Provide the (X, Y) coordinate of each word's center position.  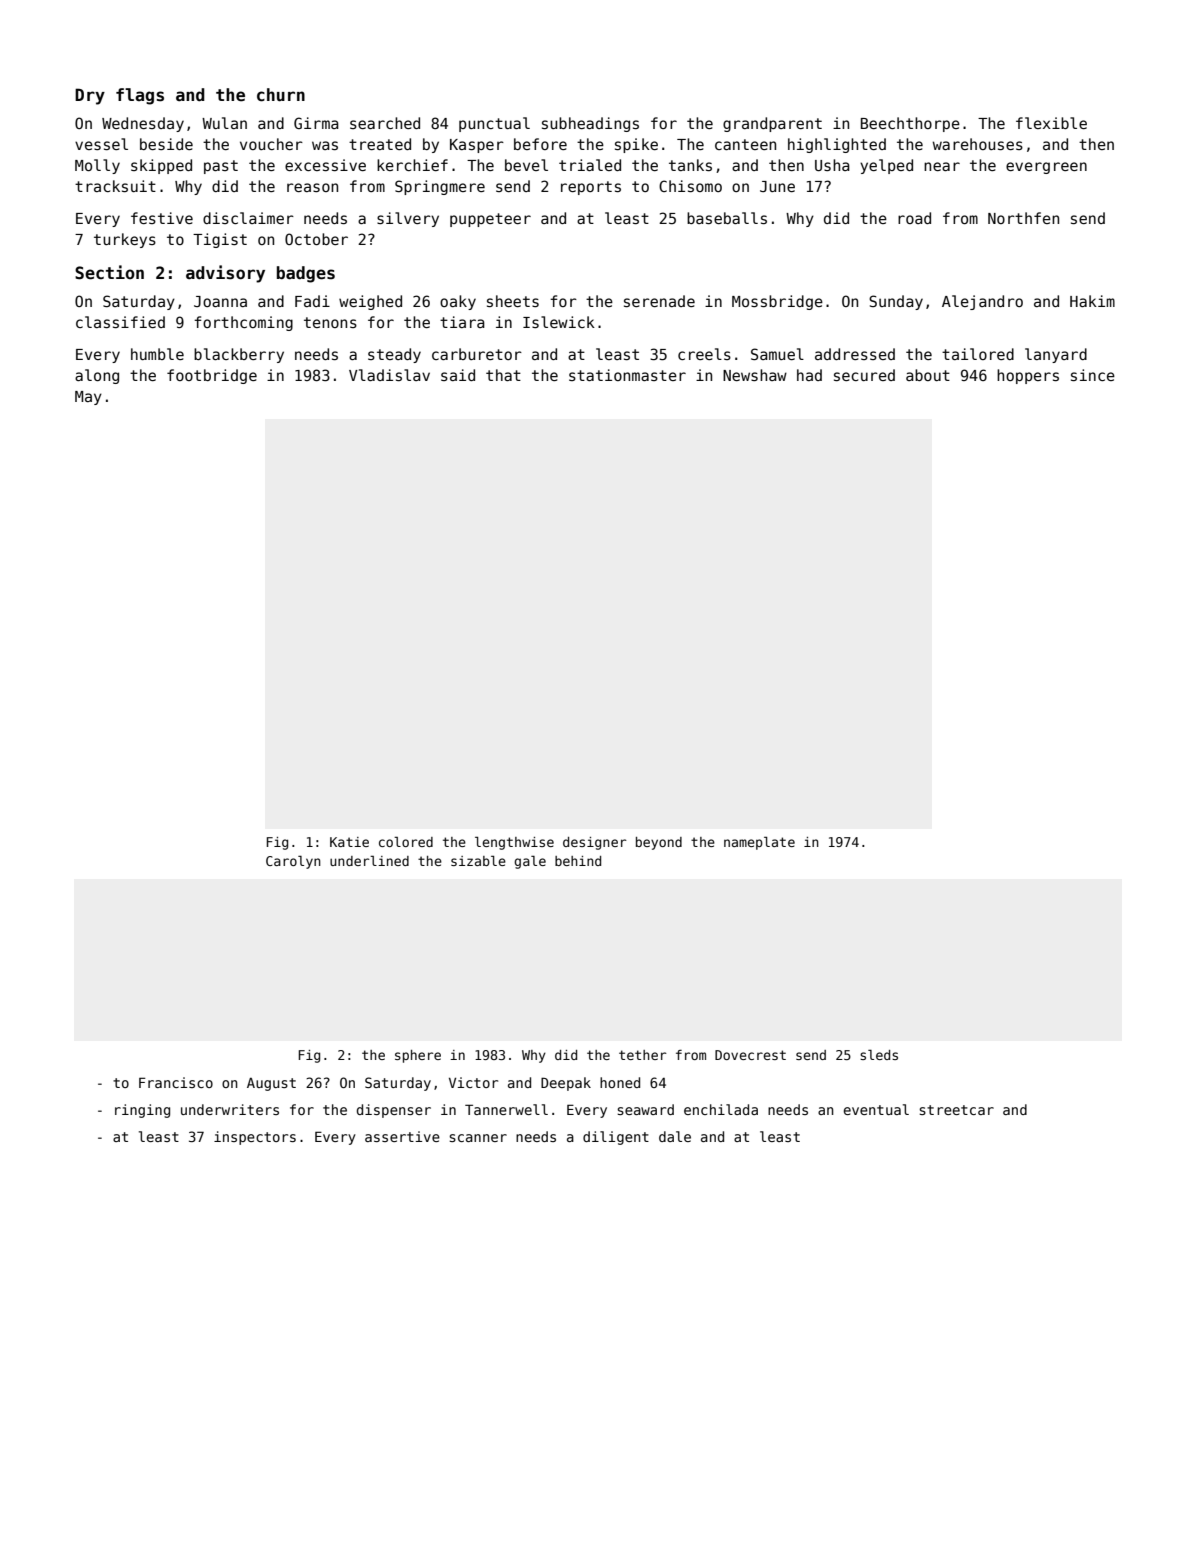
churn (281, 95)
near (942, 166)
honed (620, 1082)
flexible (1051, 123)
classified (120, 322)
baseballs (727, 218)
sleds (879, 1055)
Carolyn (293, 862)
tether (643, 1055)
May (88, 398)
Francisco (176, 1082)
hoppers (1028, 376)
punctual (494, 124)
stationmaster (627, 375)
